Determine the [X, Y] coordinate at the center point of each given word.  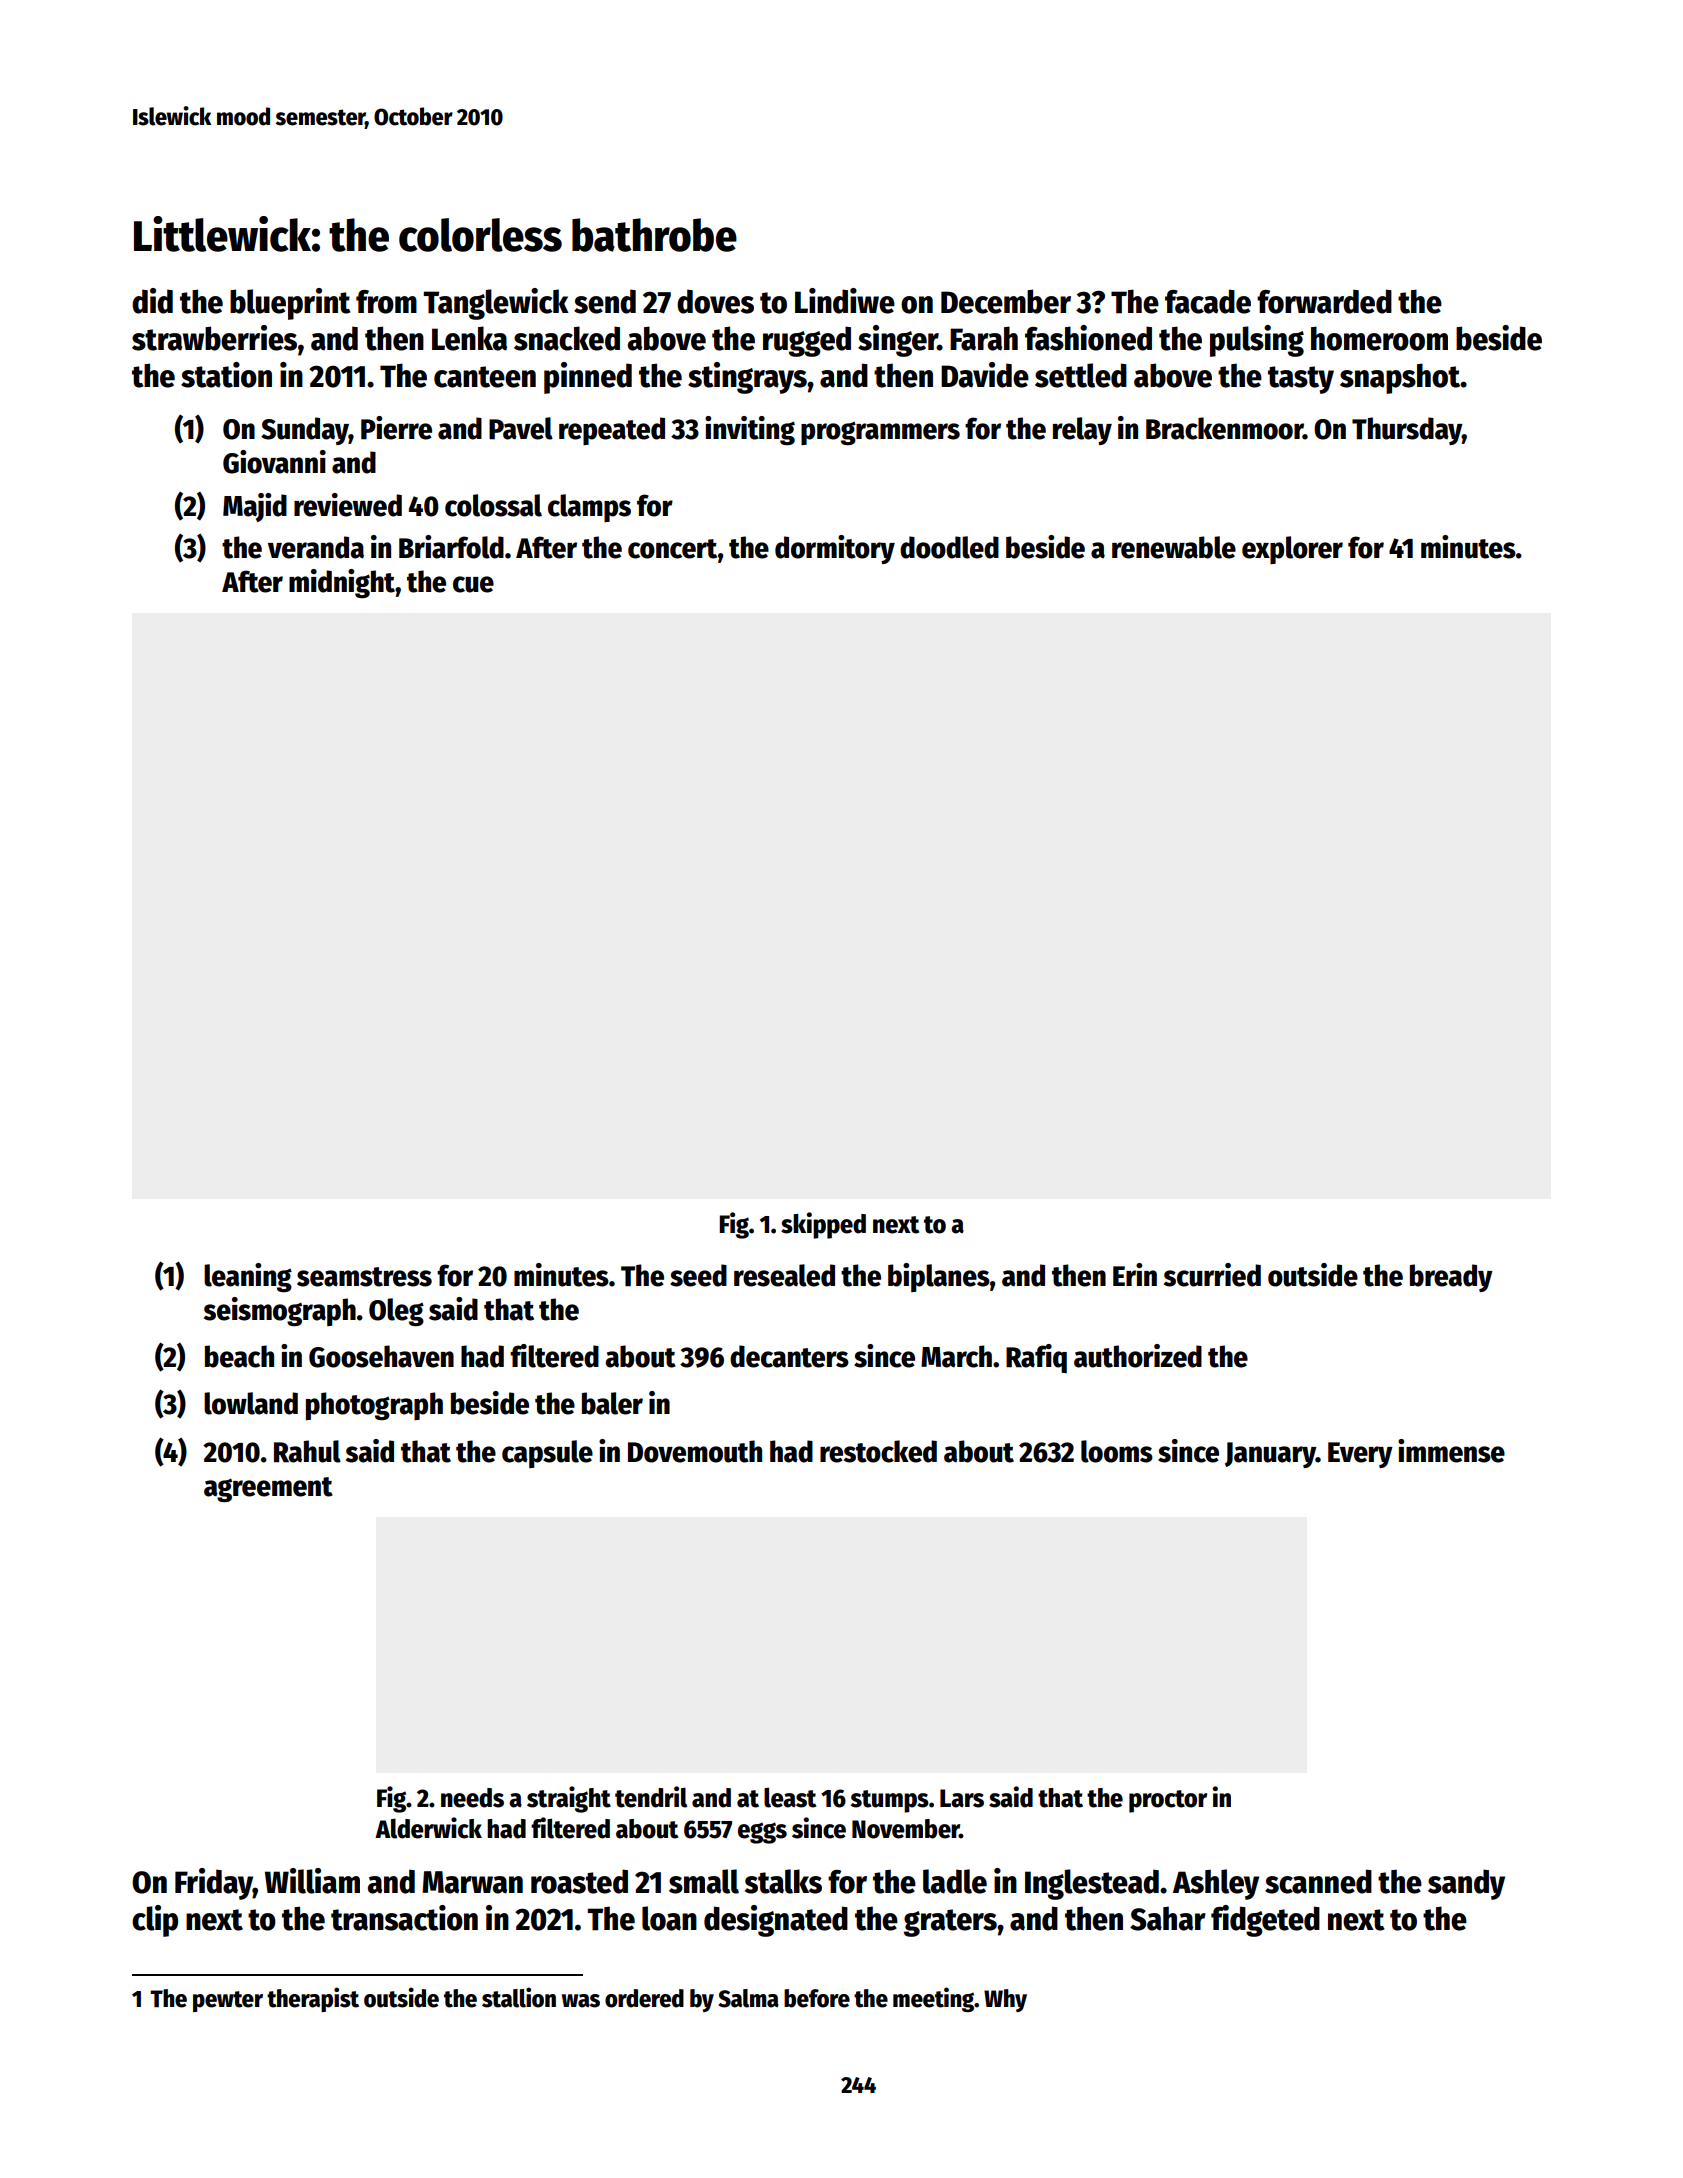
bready [1451, 1278]
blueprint [290, 304]
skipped [823, 1225]
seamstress [364, 1277]
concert [672, 549]
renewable [1174, 547]
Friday [214, 1884]
